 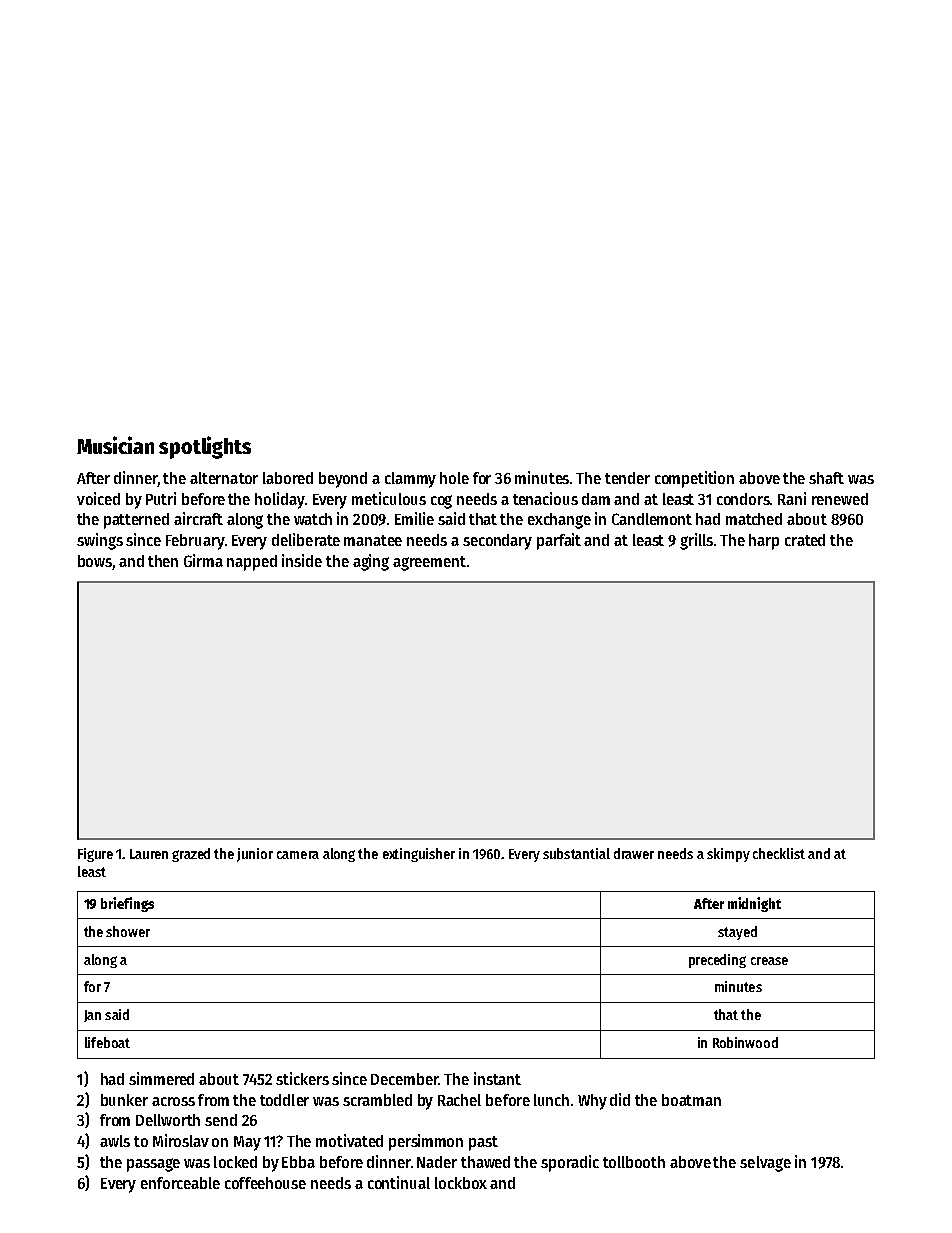 I want to click on secondary, so click(x=497, y=542).
